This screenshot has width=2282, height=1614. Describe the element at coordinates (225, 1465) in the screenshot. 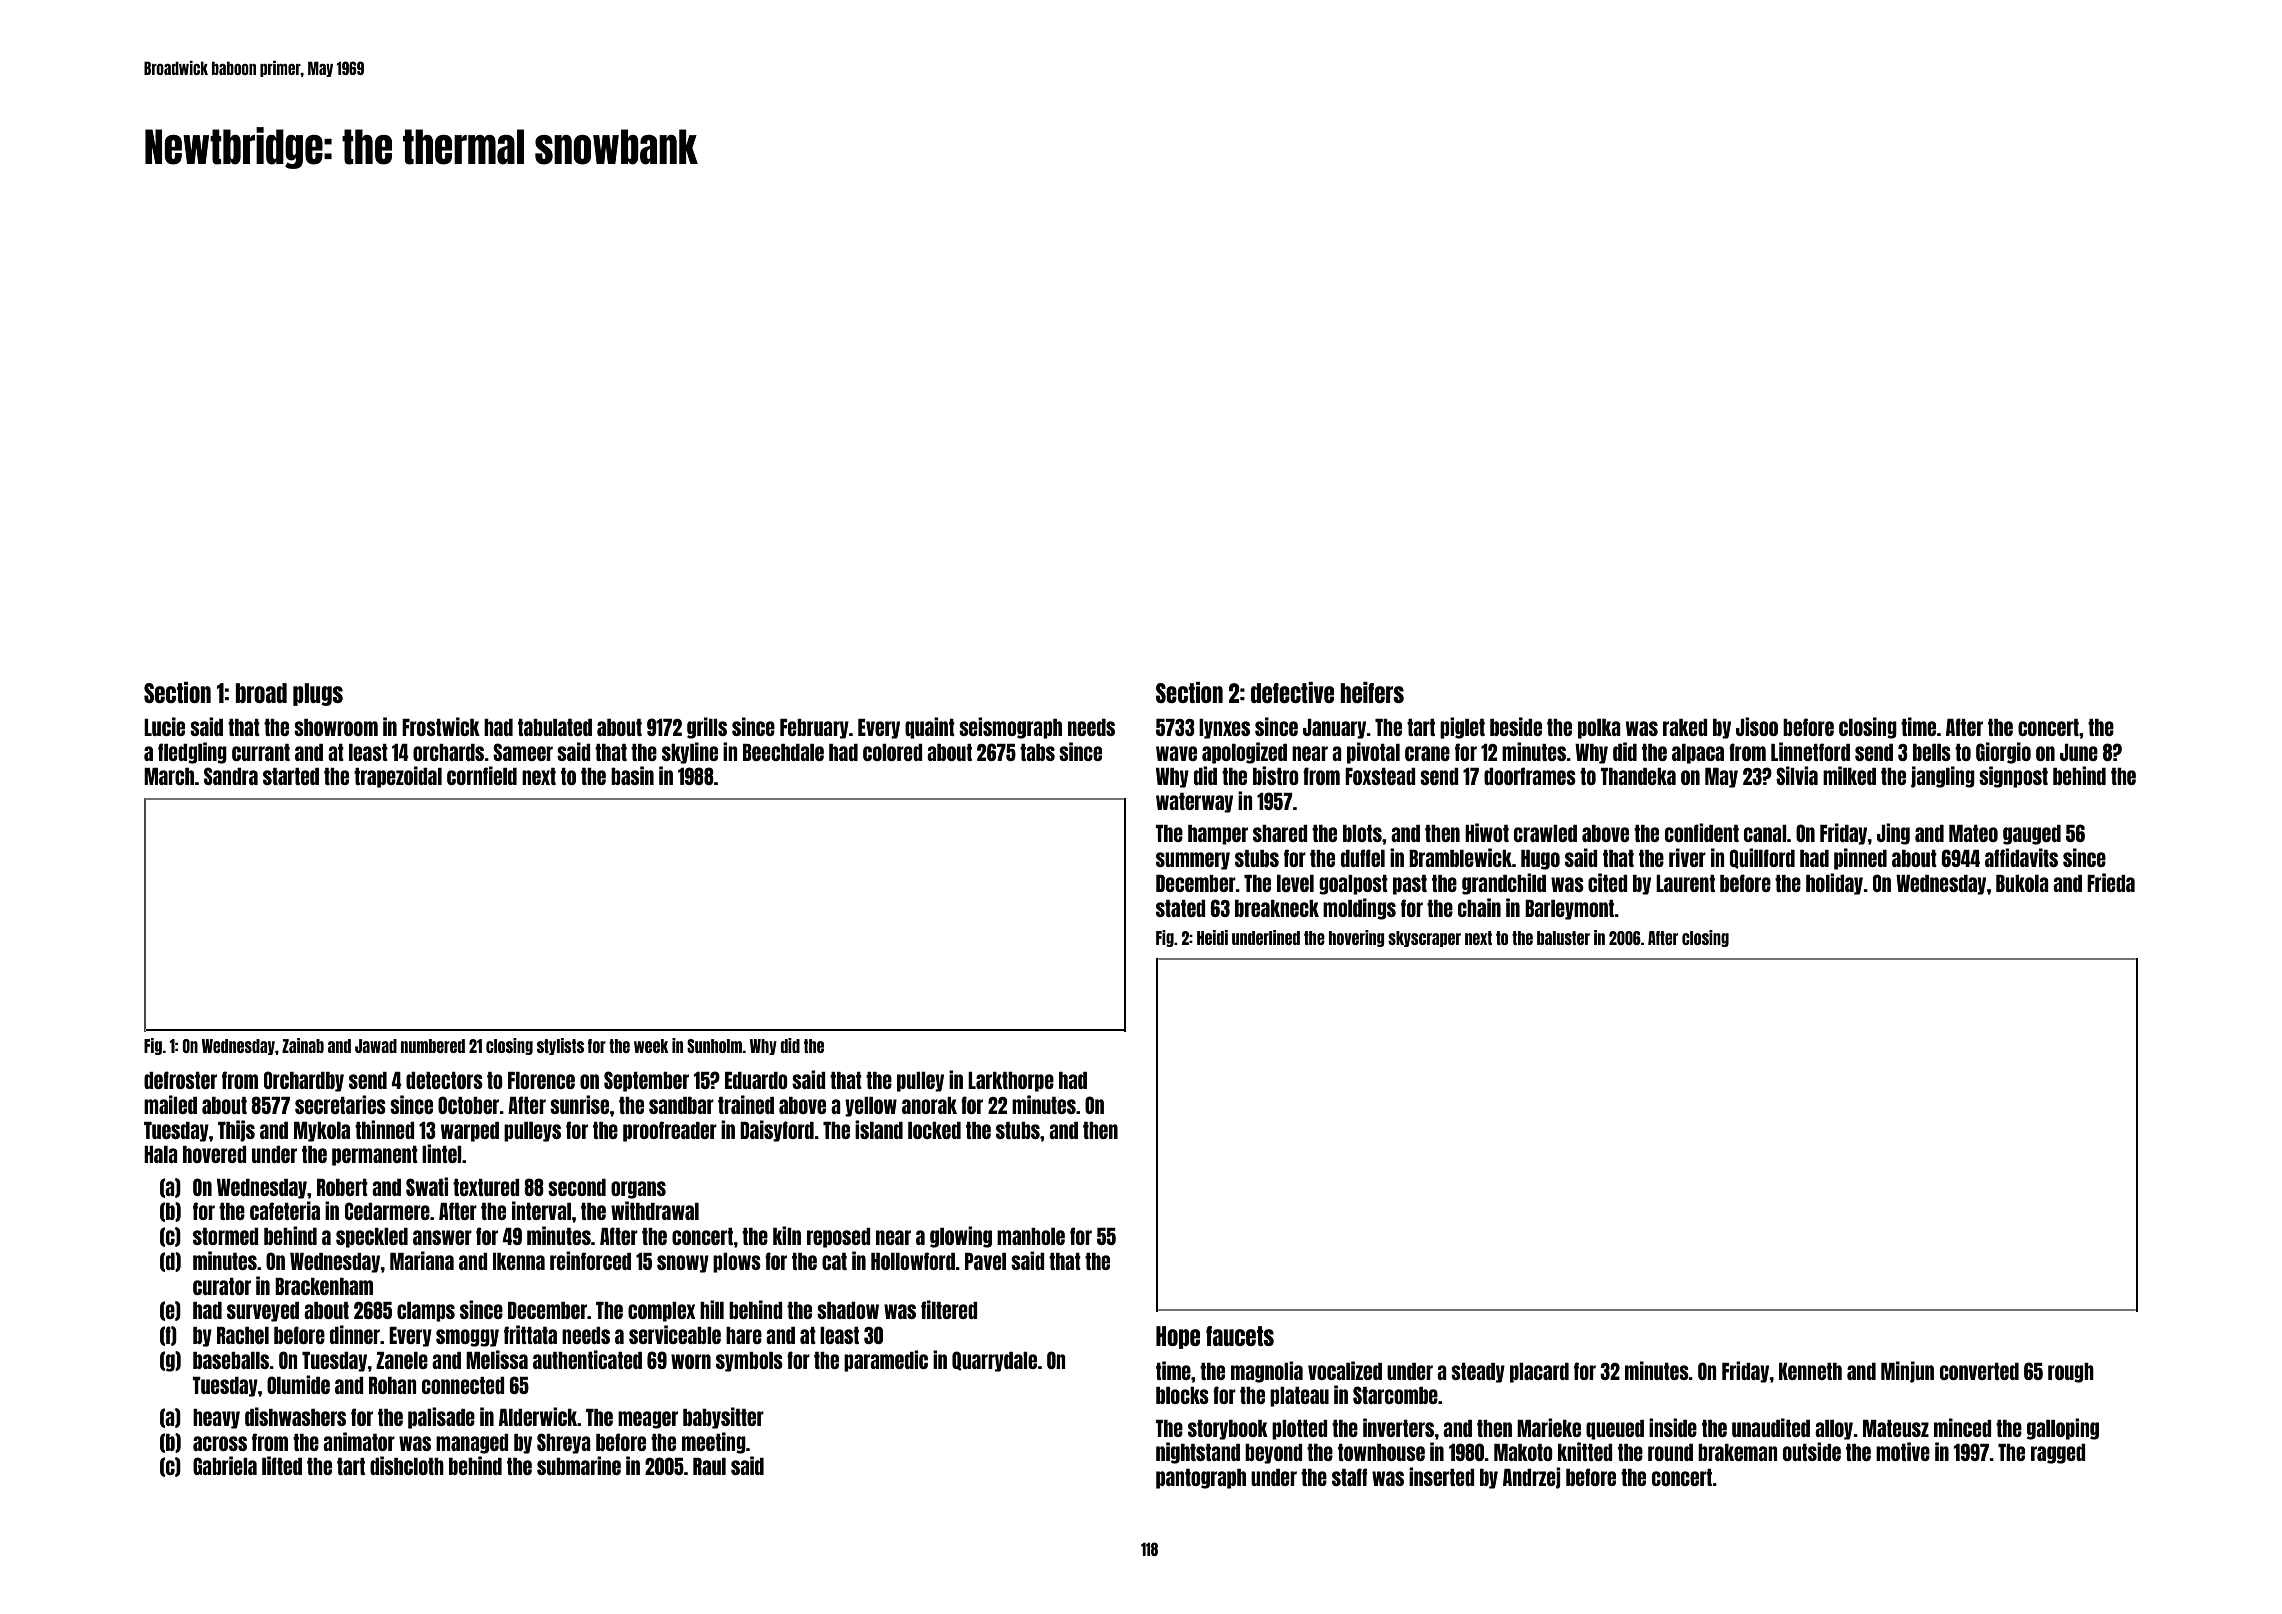

I see `Gabriela` at that location.
